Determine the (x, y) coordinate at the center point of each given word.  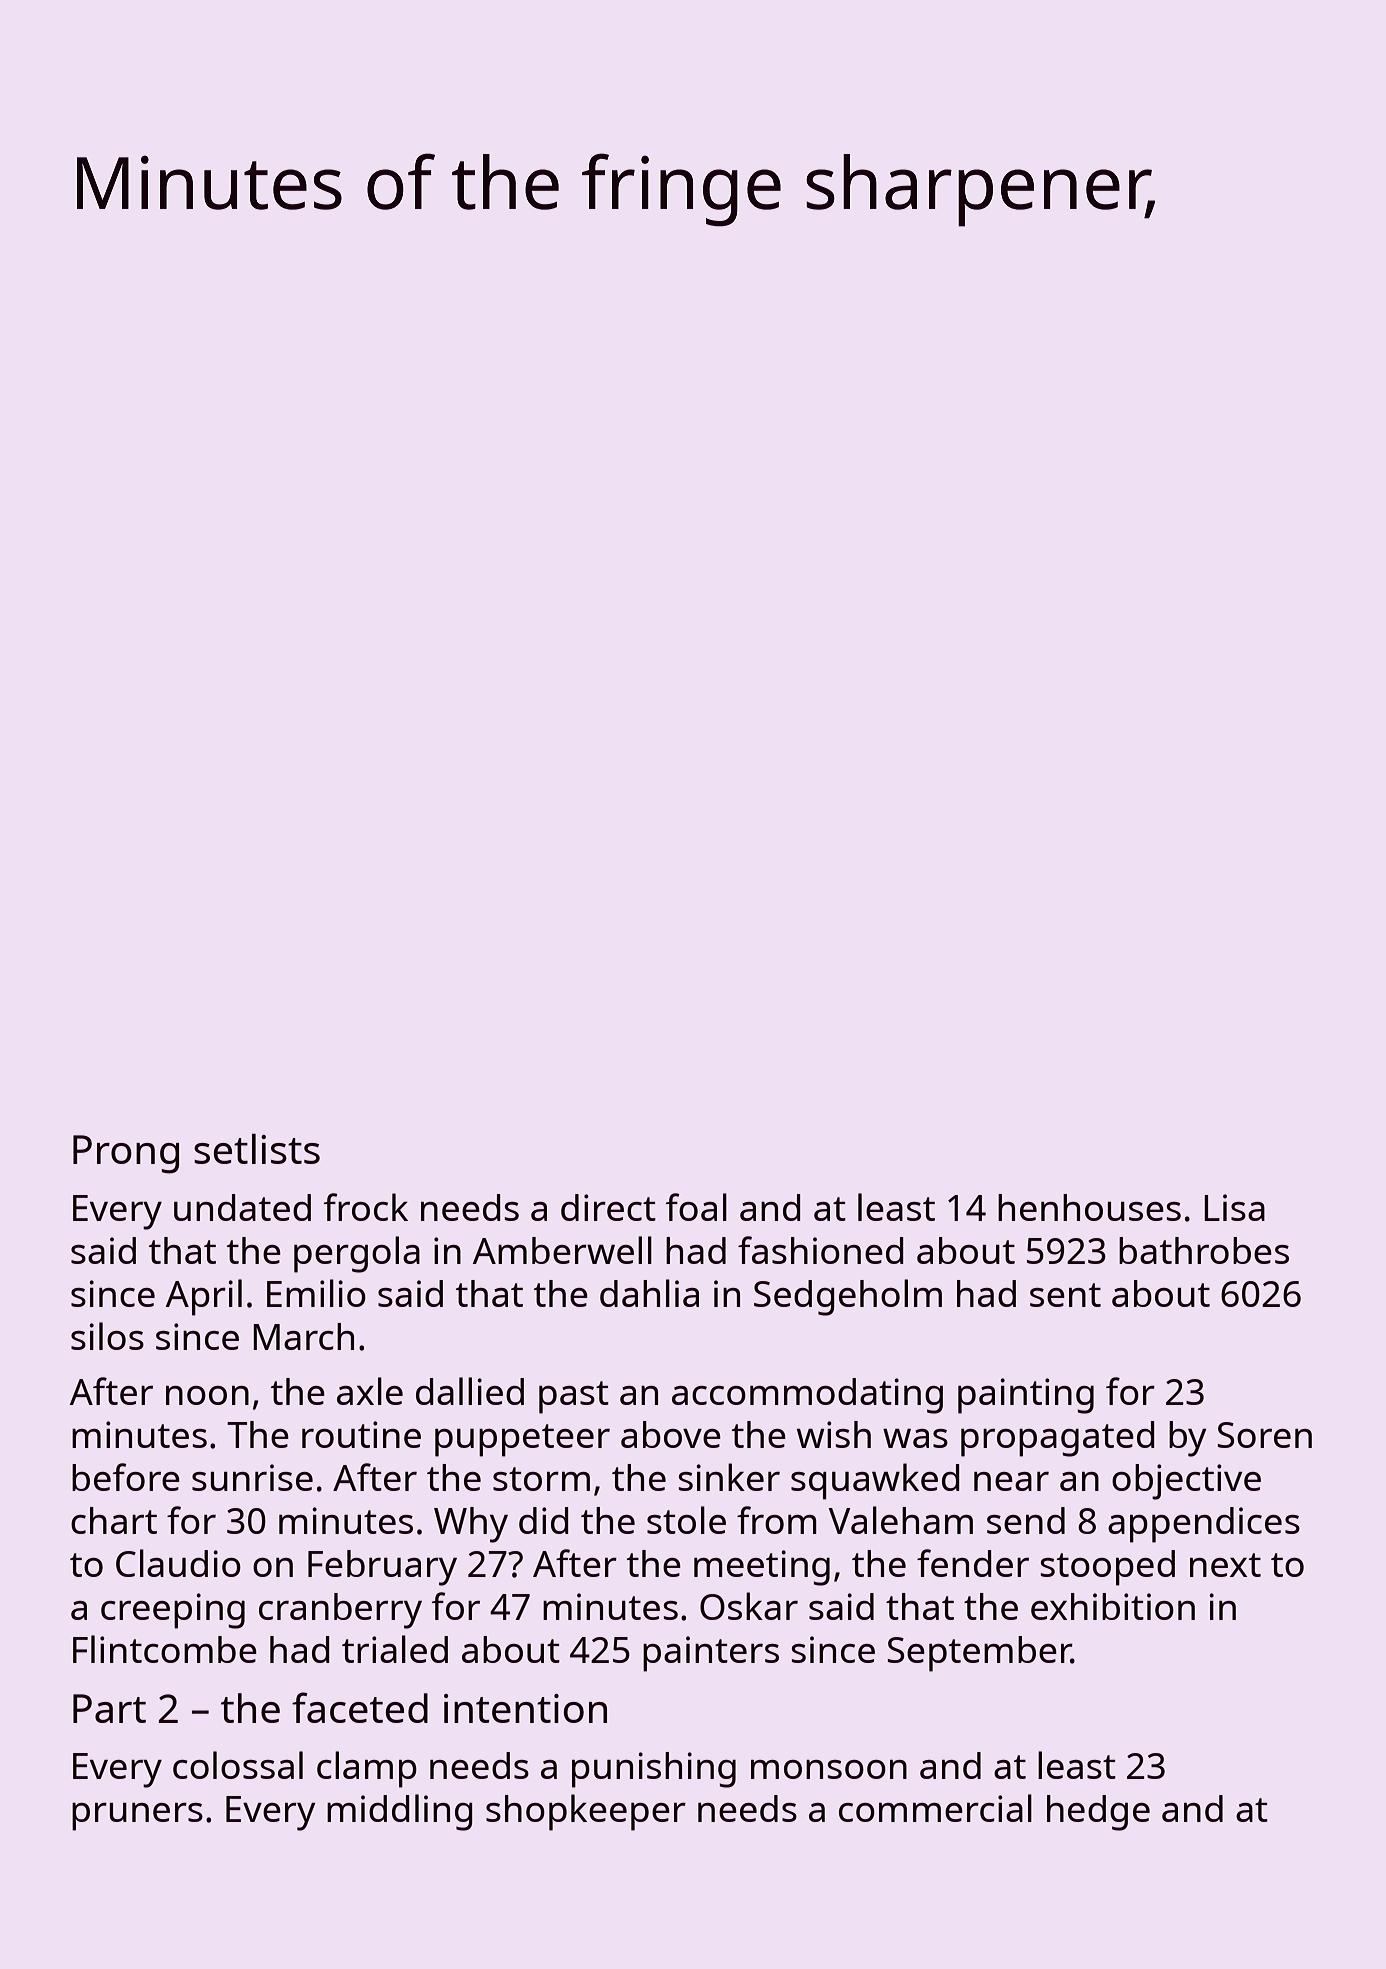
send (1026, 1520)
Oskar (749, 1606)
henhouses (1089, 1207)
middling (399, 1812)
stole (686, 1520)
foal (696, 1207)
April (204, 1297)
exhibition (1113, 1606)
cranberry (340, 1611)
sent (1065, 1295)
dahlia (649, 1293)
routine (361, 1434)
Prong (126, 1154)
